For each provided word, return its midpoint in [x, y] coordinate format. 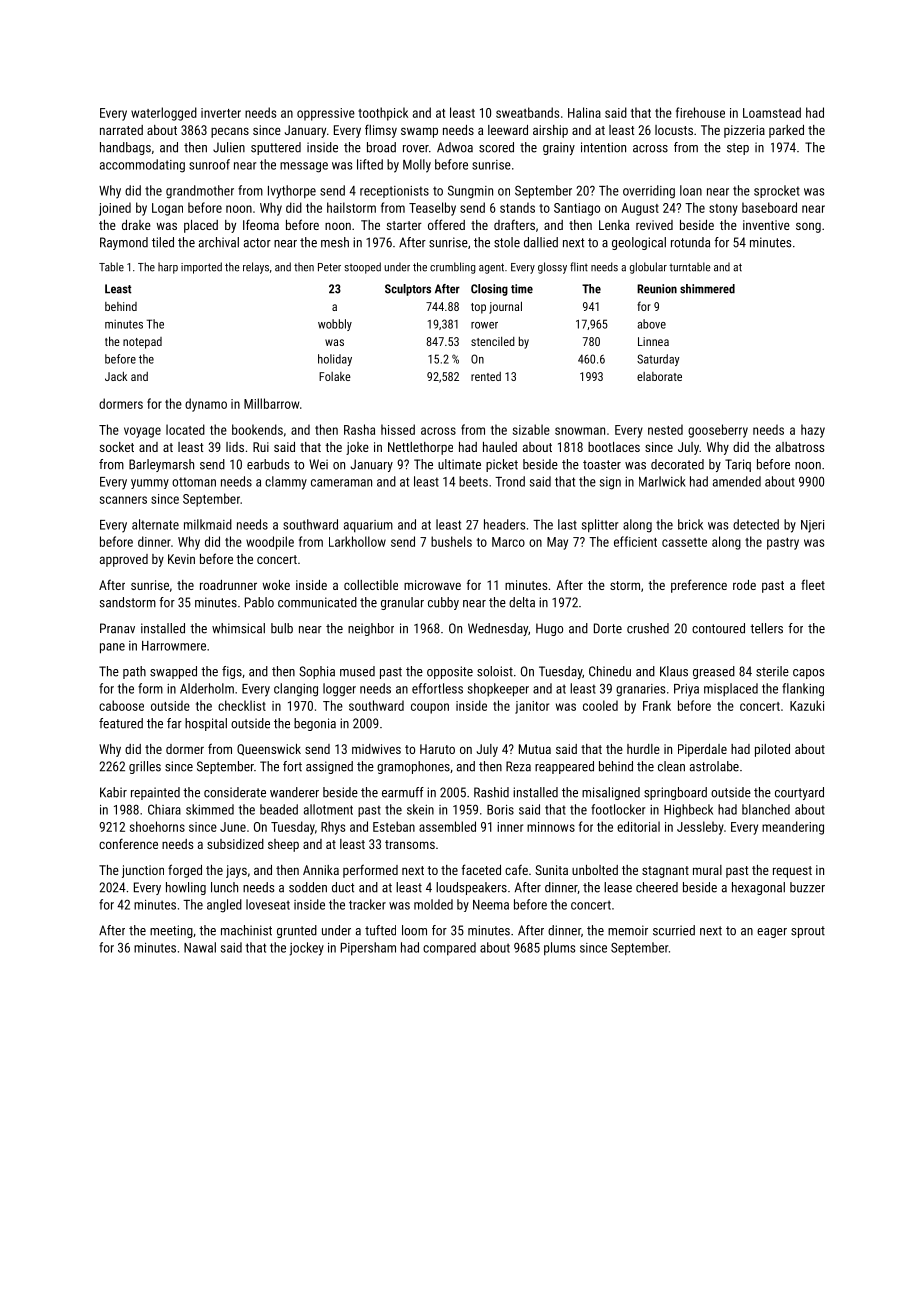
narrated [121, 130]
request [792, 872]
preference [699, 586]
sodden [308, 887]
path [134, 672]
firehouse [700, 112]
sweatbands [527, 112]
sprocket [777, 191]
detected [756, 524]
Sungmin [470, 192]
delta [522, 602]
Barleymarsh [161, 465]
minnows [551, 827]
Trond [510, 481]
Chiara [164, 809]
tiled [163, 242]
